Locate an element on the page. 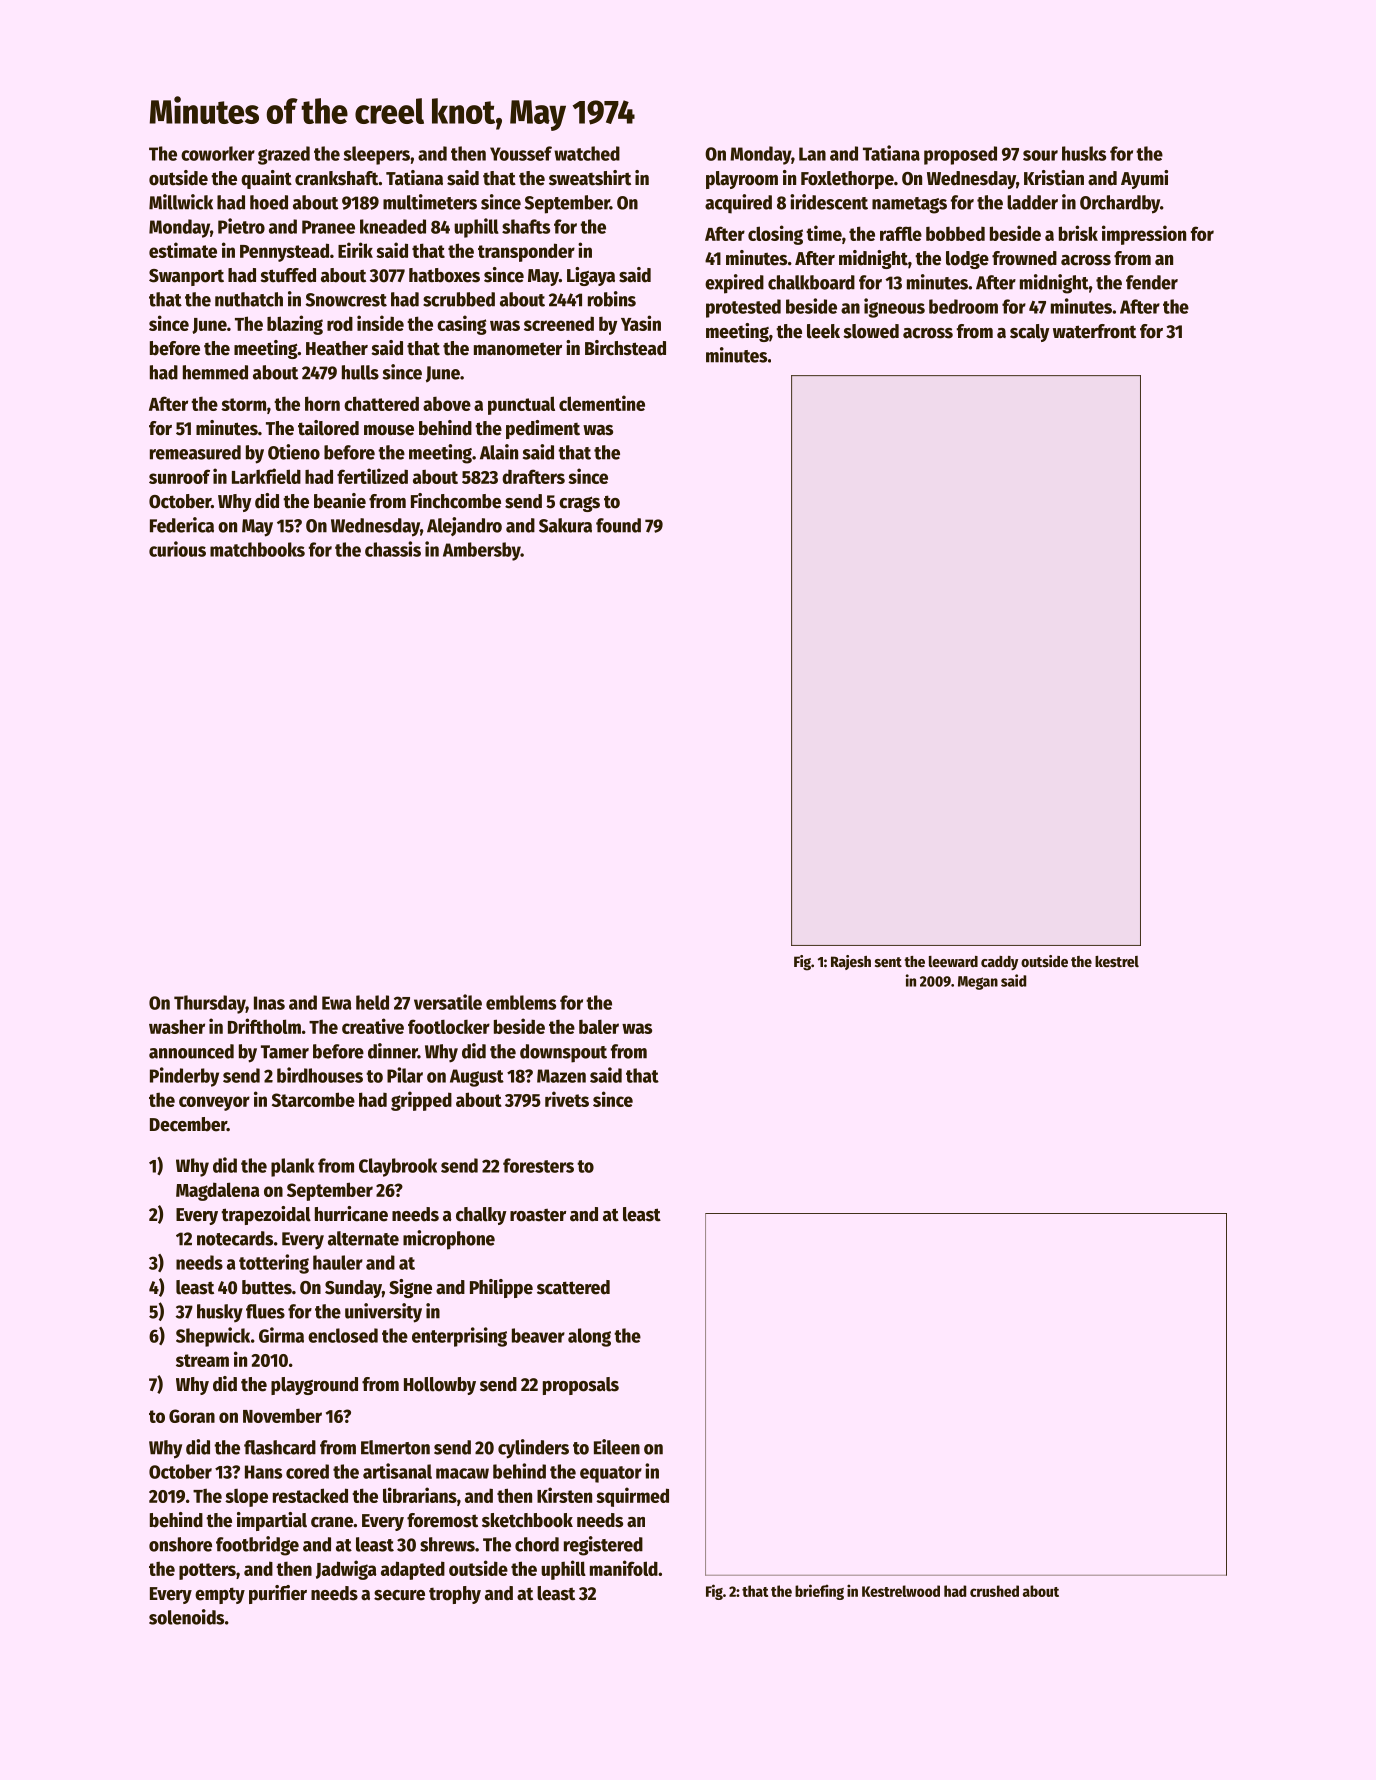  Megan is located at coordinates (978, 983).
